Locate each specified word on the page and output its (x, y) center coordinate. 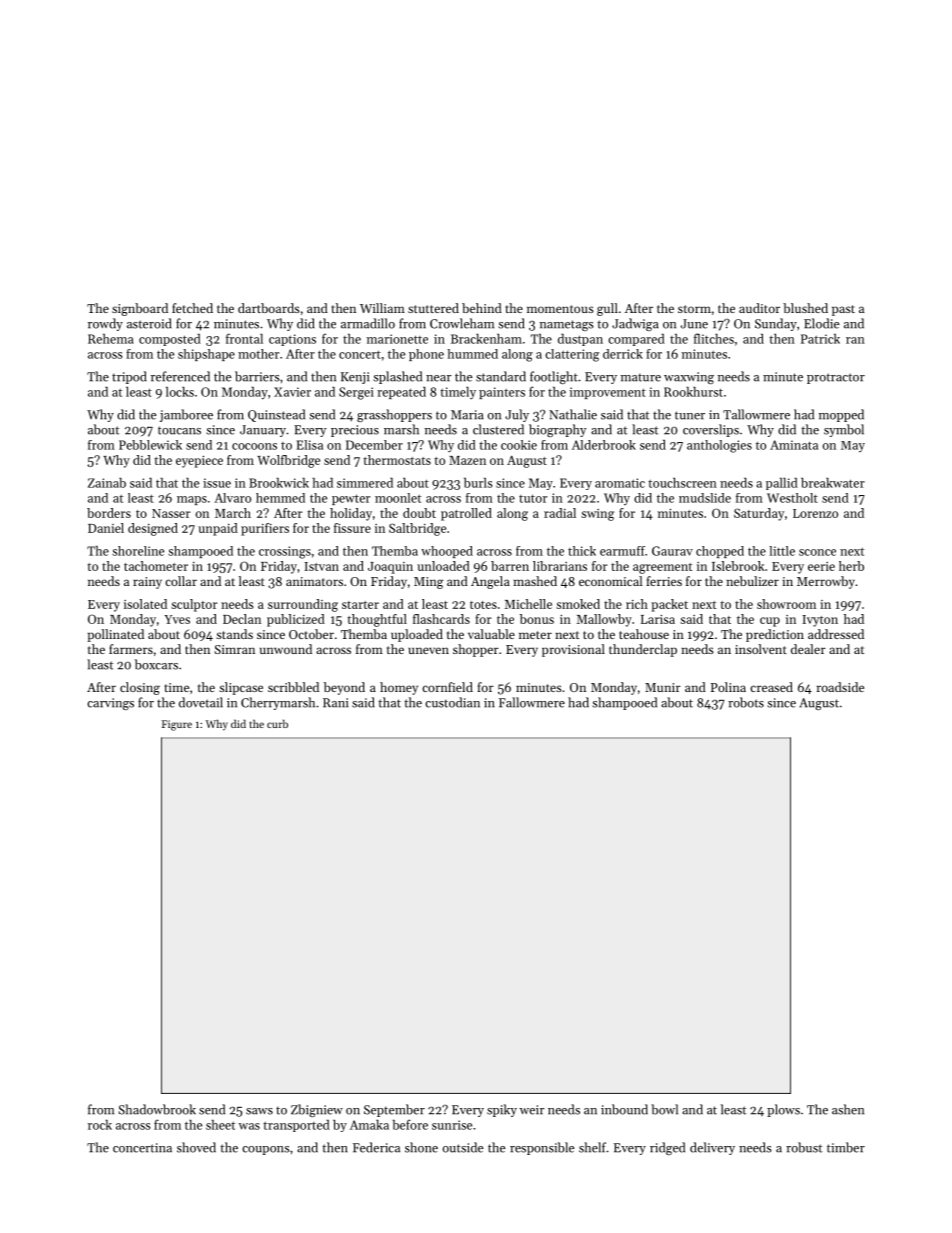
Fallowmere (532, 702)
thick (582, 551)
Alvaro (232, 498)
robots (746, 702)
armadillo (368, 323)
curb (277, 723)
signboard (140, 309)
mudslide (705, 498)
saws (259, 1111)
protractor (836, 378)
